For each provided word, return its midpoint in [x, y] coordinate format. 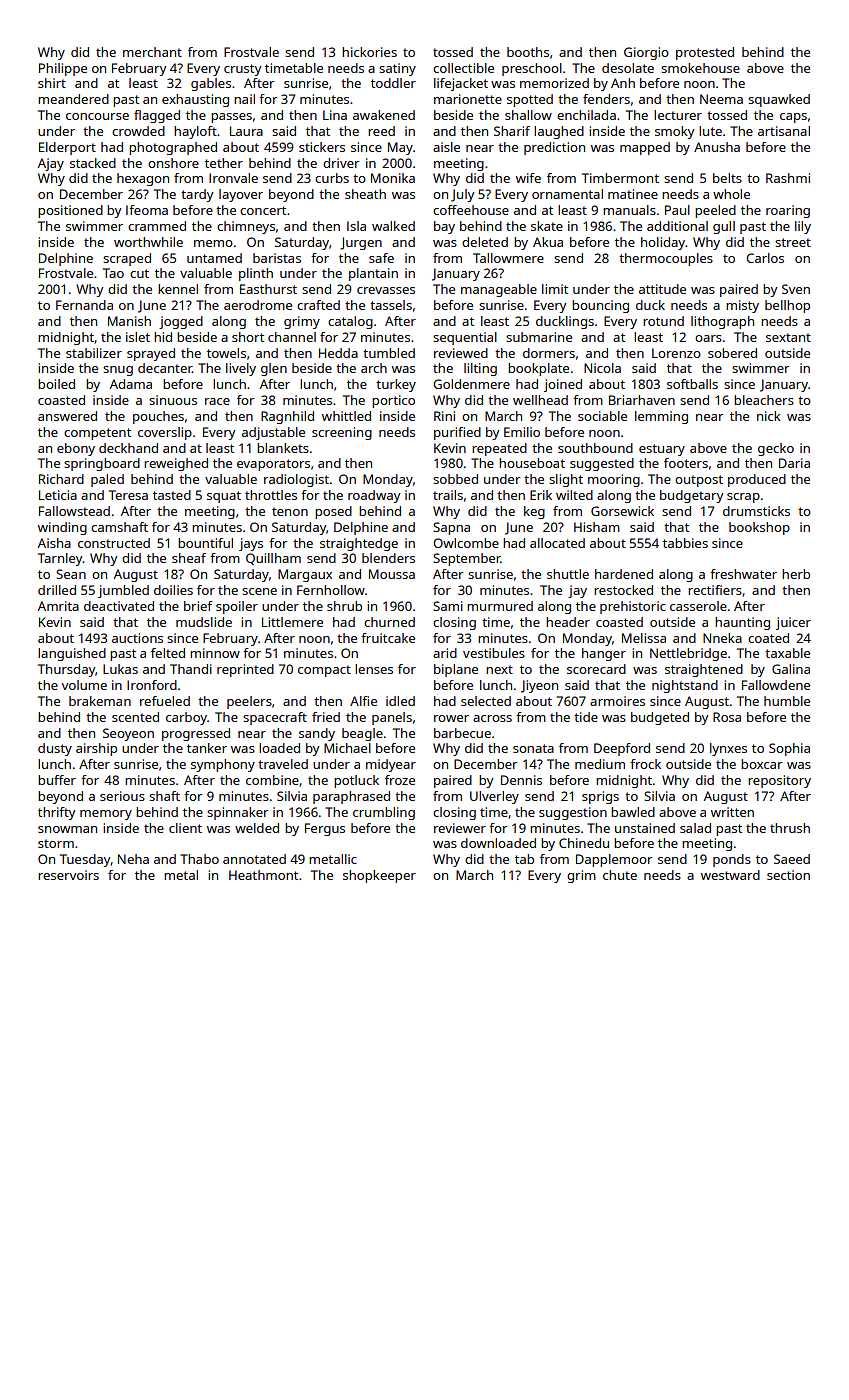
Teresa [128, 495]
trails [448, 495]
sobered [732, 353]
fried [326, 717]
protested [705, 53]
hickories [369, 52]
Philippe [63, 69]
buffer [57, 780]
